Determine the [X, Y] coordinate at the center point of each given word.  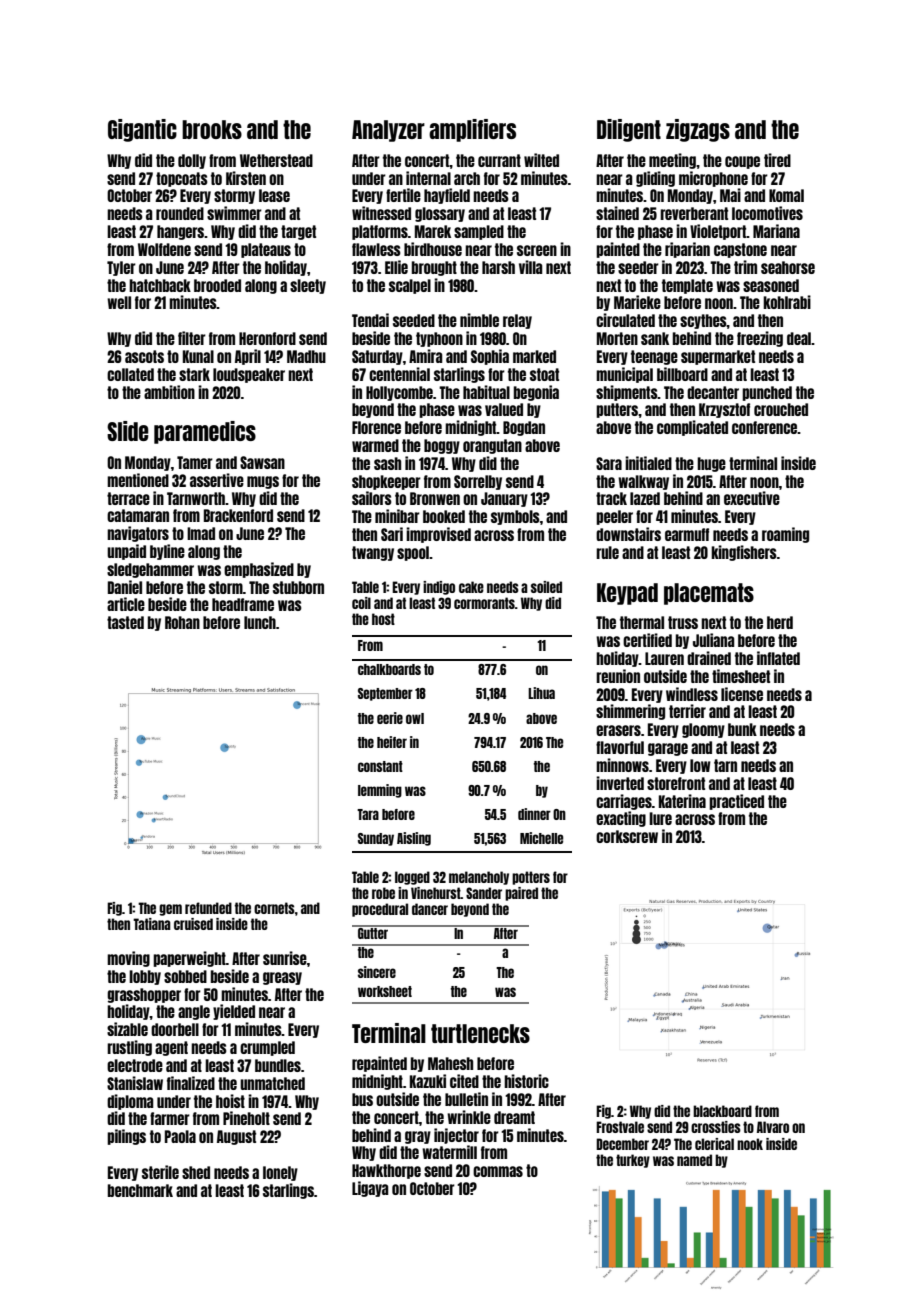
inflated [778, 658]
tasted [125, 622]
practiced [736, 802]
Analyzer [388, 131]
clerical [714, 1144]
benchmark [140, 1190]
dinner [534, 814]
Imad [201, 533]
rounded [180, 213]
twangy [373, 553]
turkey [633, 1161]
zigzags [698, 130]
